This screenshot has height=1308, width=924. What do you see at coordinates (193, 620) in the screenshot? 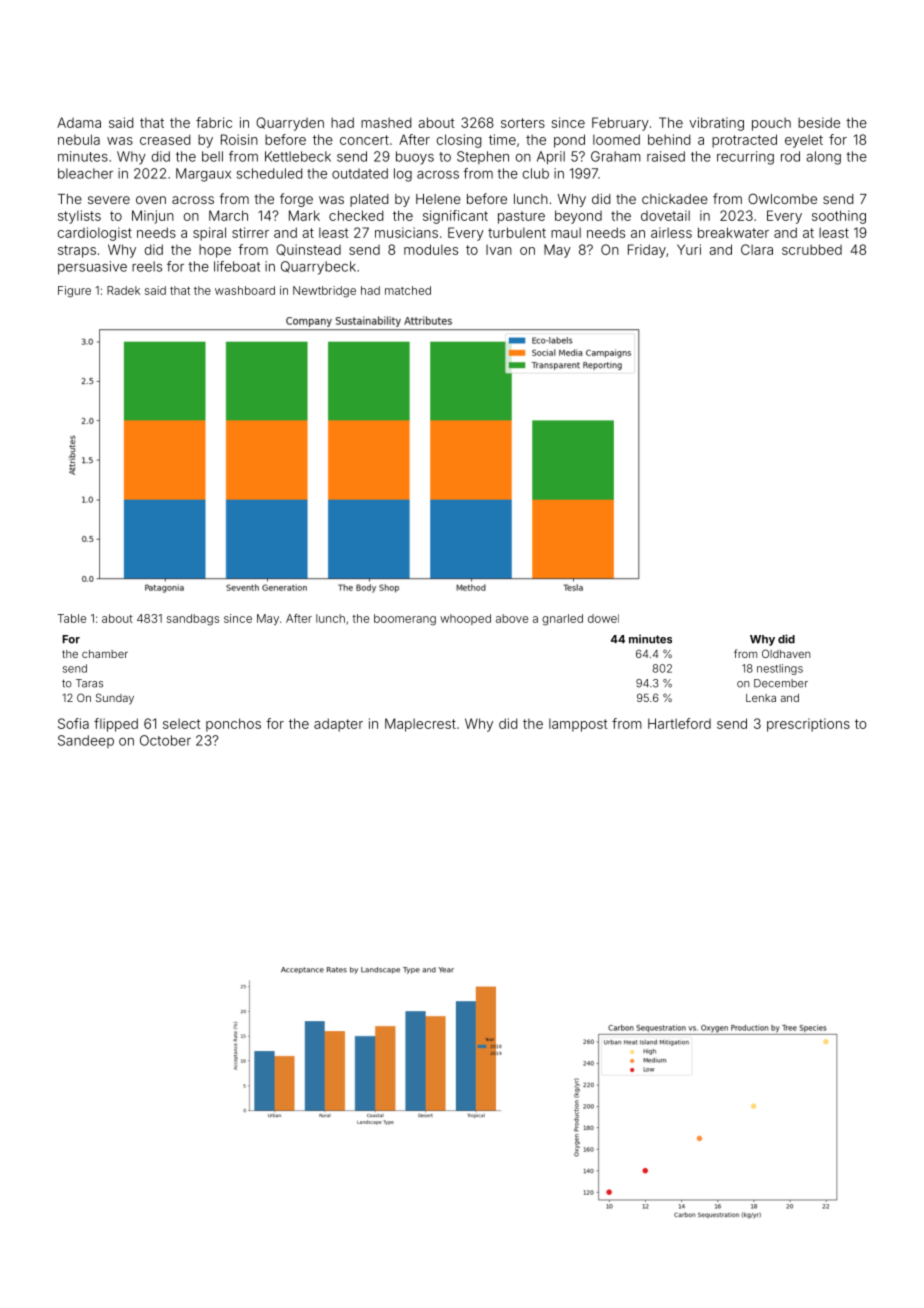
I see `sandbags` at bounding box center [193, 620].
